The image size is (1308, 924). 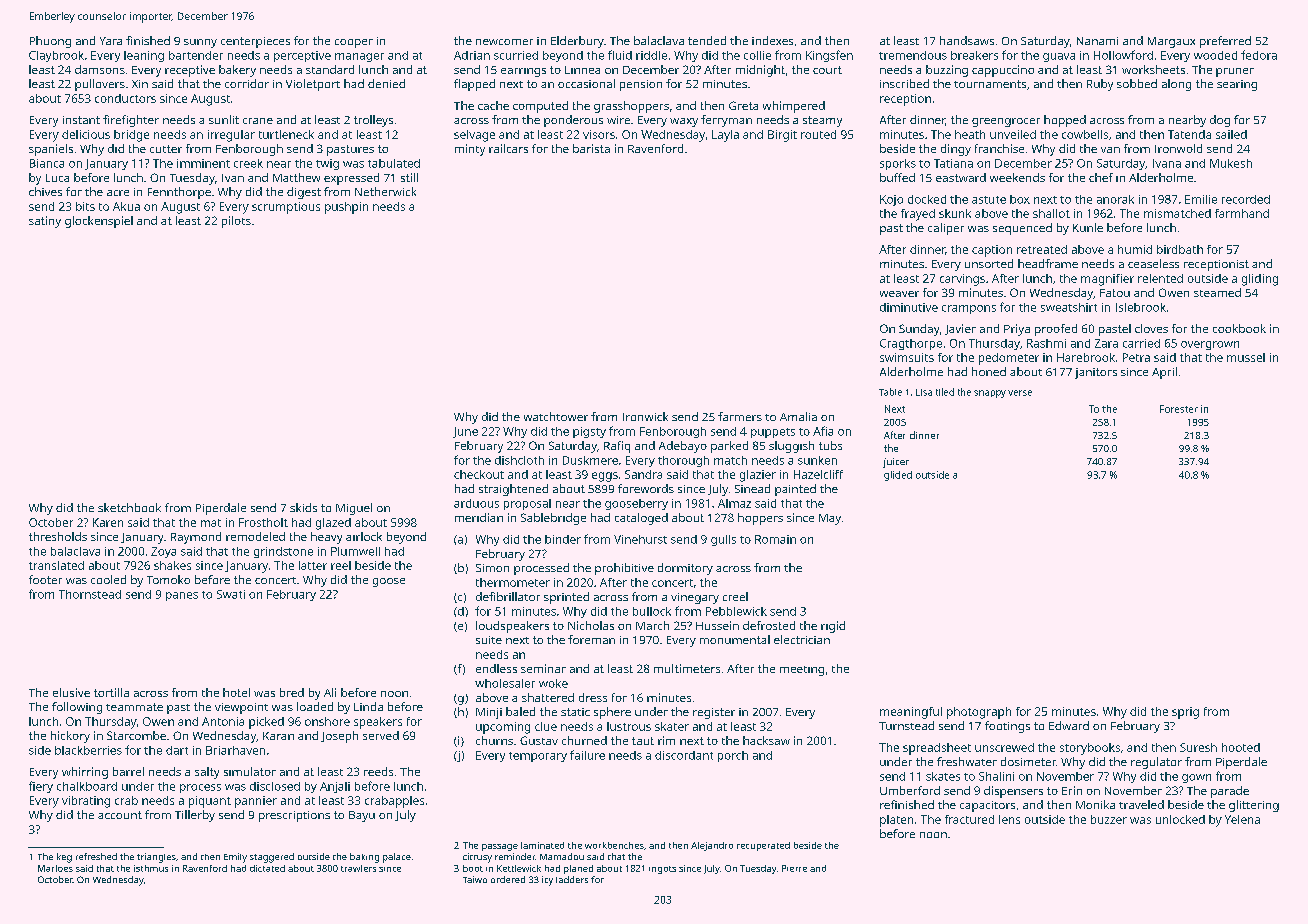 What do you see at coordinates (151, 868) in the image?
I see `isthmus` at bounding box center [151, 868].
